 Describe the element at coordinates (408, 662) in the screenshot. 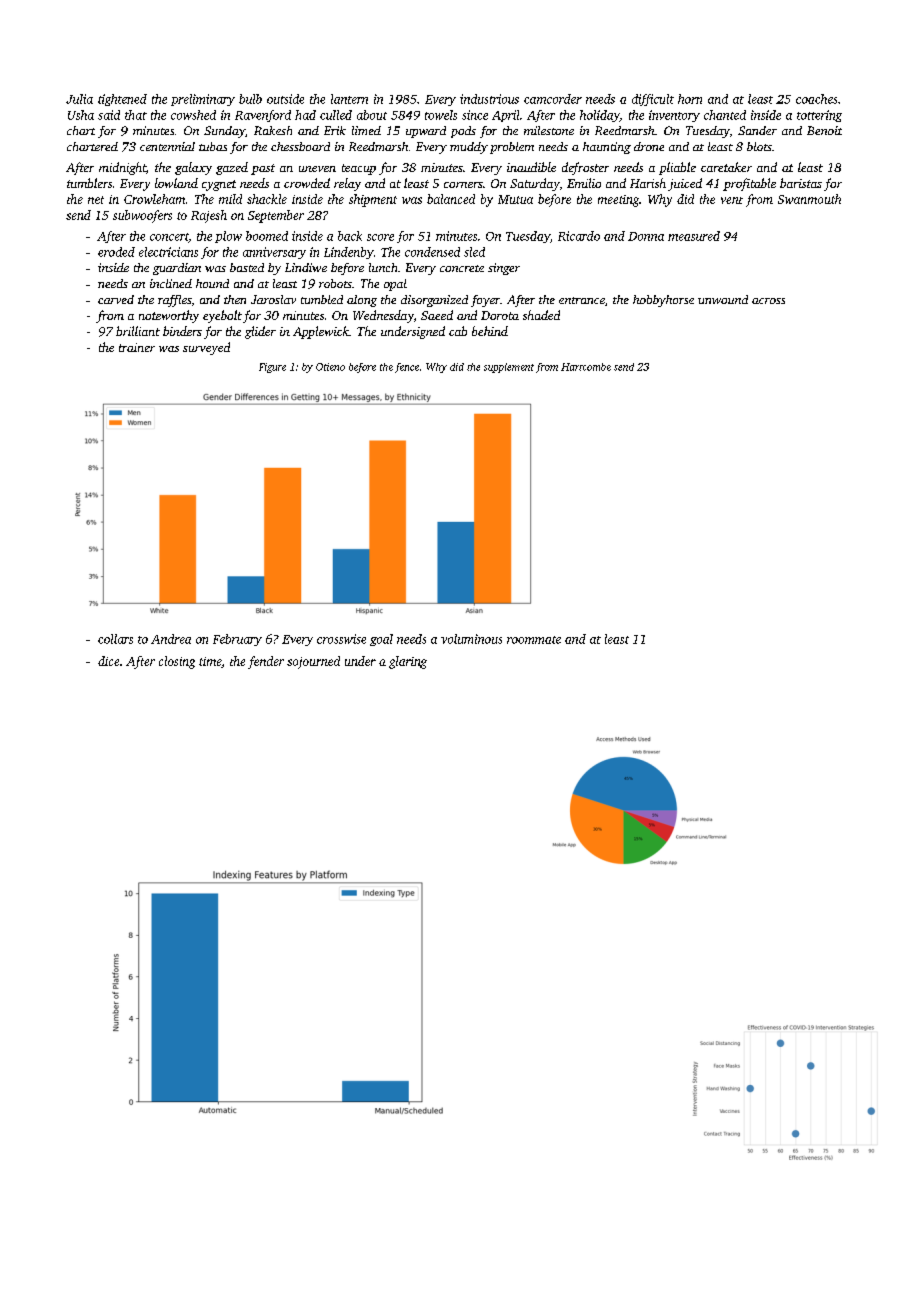

I see `glaring` at that location.
